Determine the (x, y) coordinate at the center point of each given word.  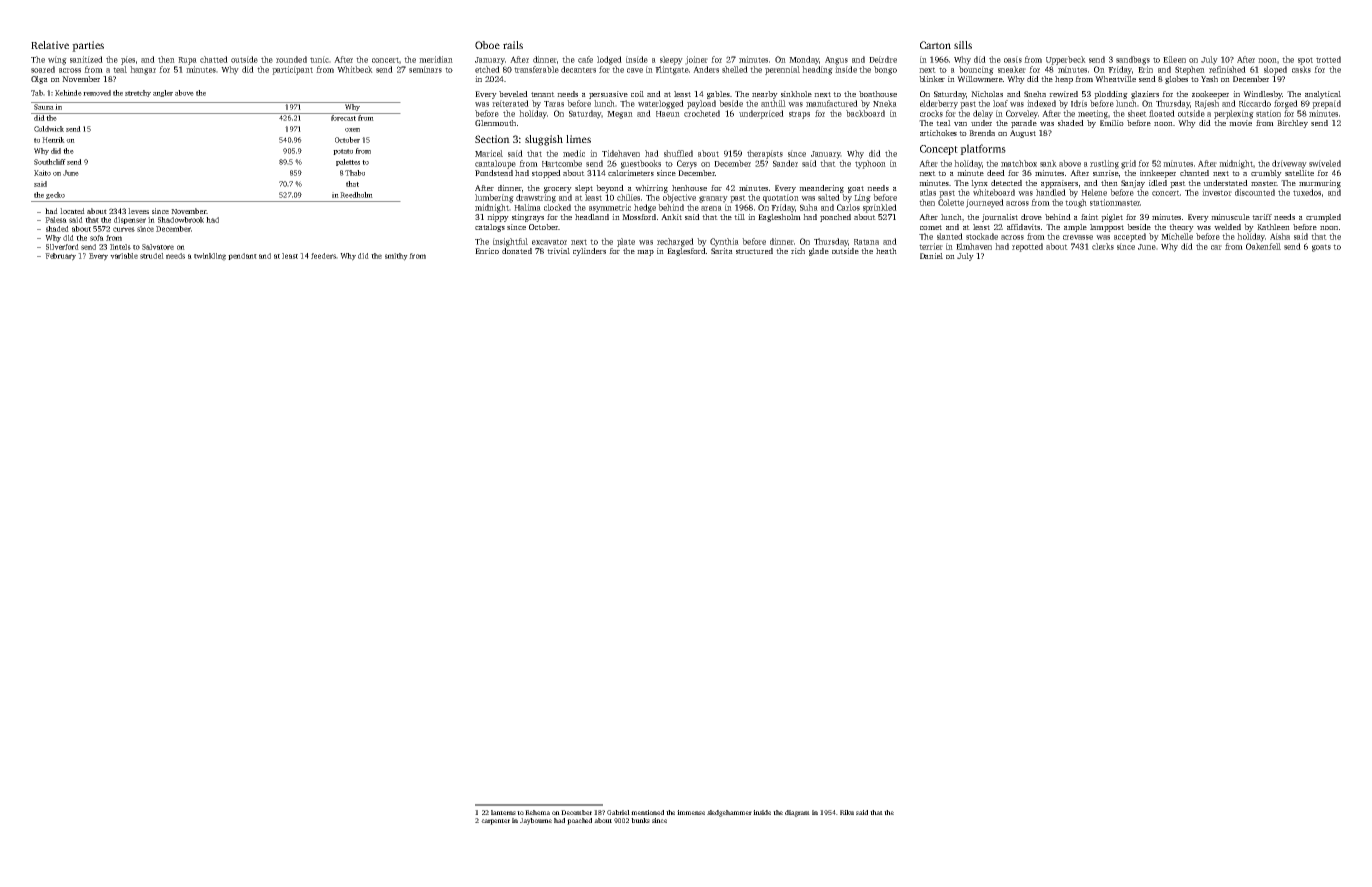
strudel (152, 256)
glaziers (1145, 95)
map (645, 253)
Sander (785, 163)
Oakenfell (1263, 246)
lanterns (503, 812)
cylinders (589, 252)
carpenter (495, 822)
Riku (847, 812)
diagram (797, 813)
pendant (242, 256)
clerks (1103, 246)
